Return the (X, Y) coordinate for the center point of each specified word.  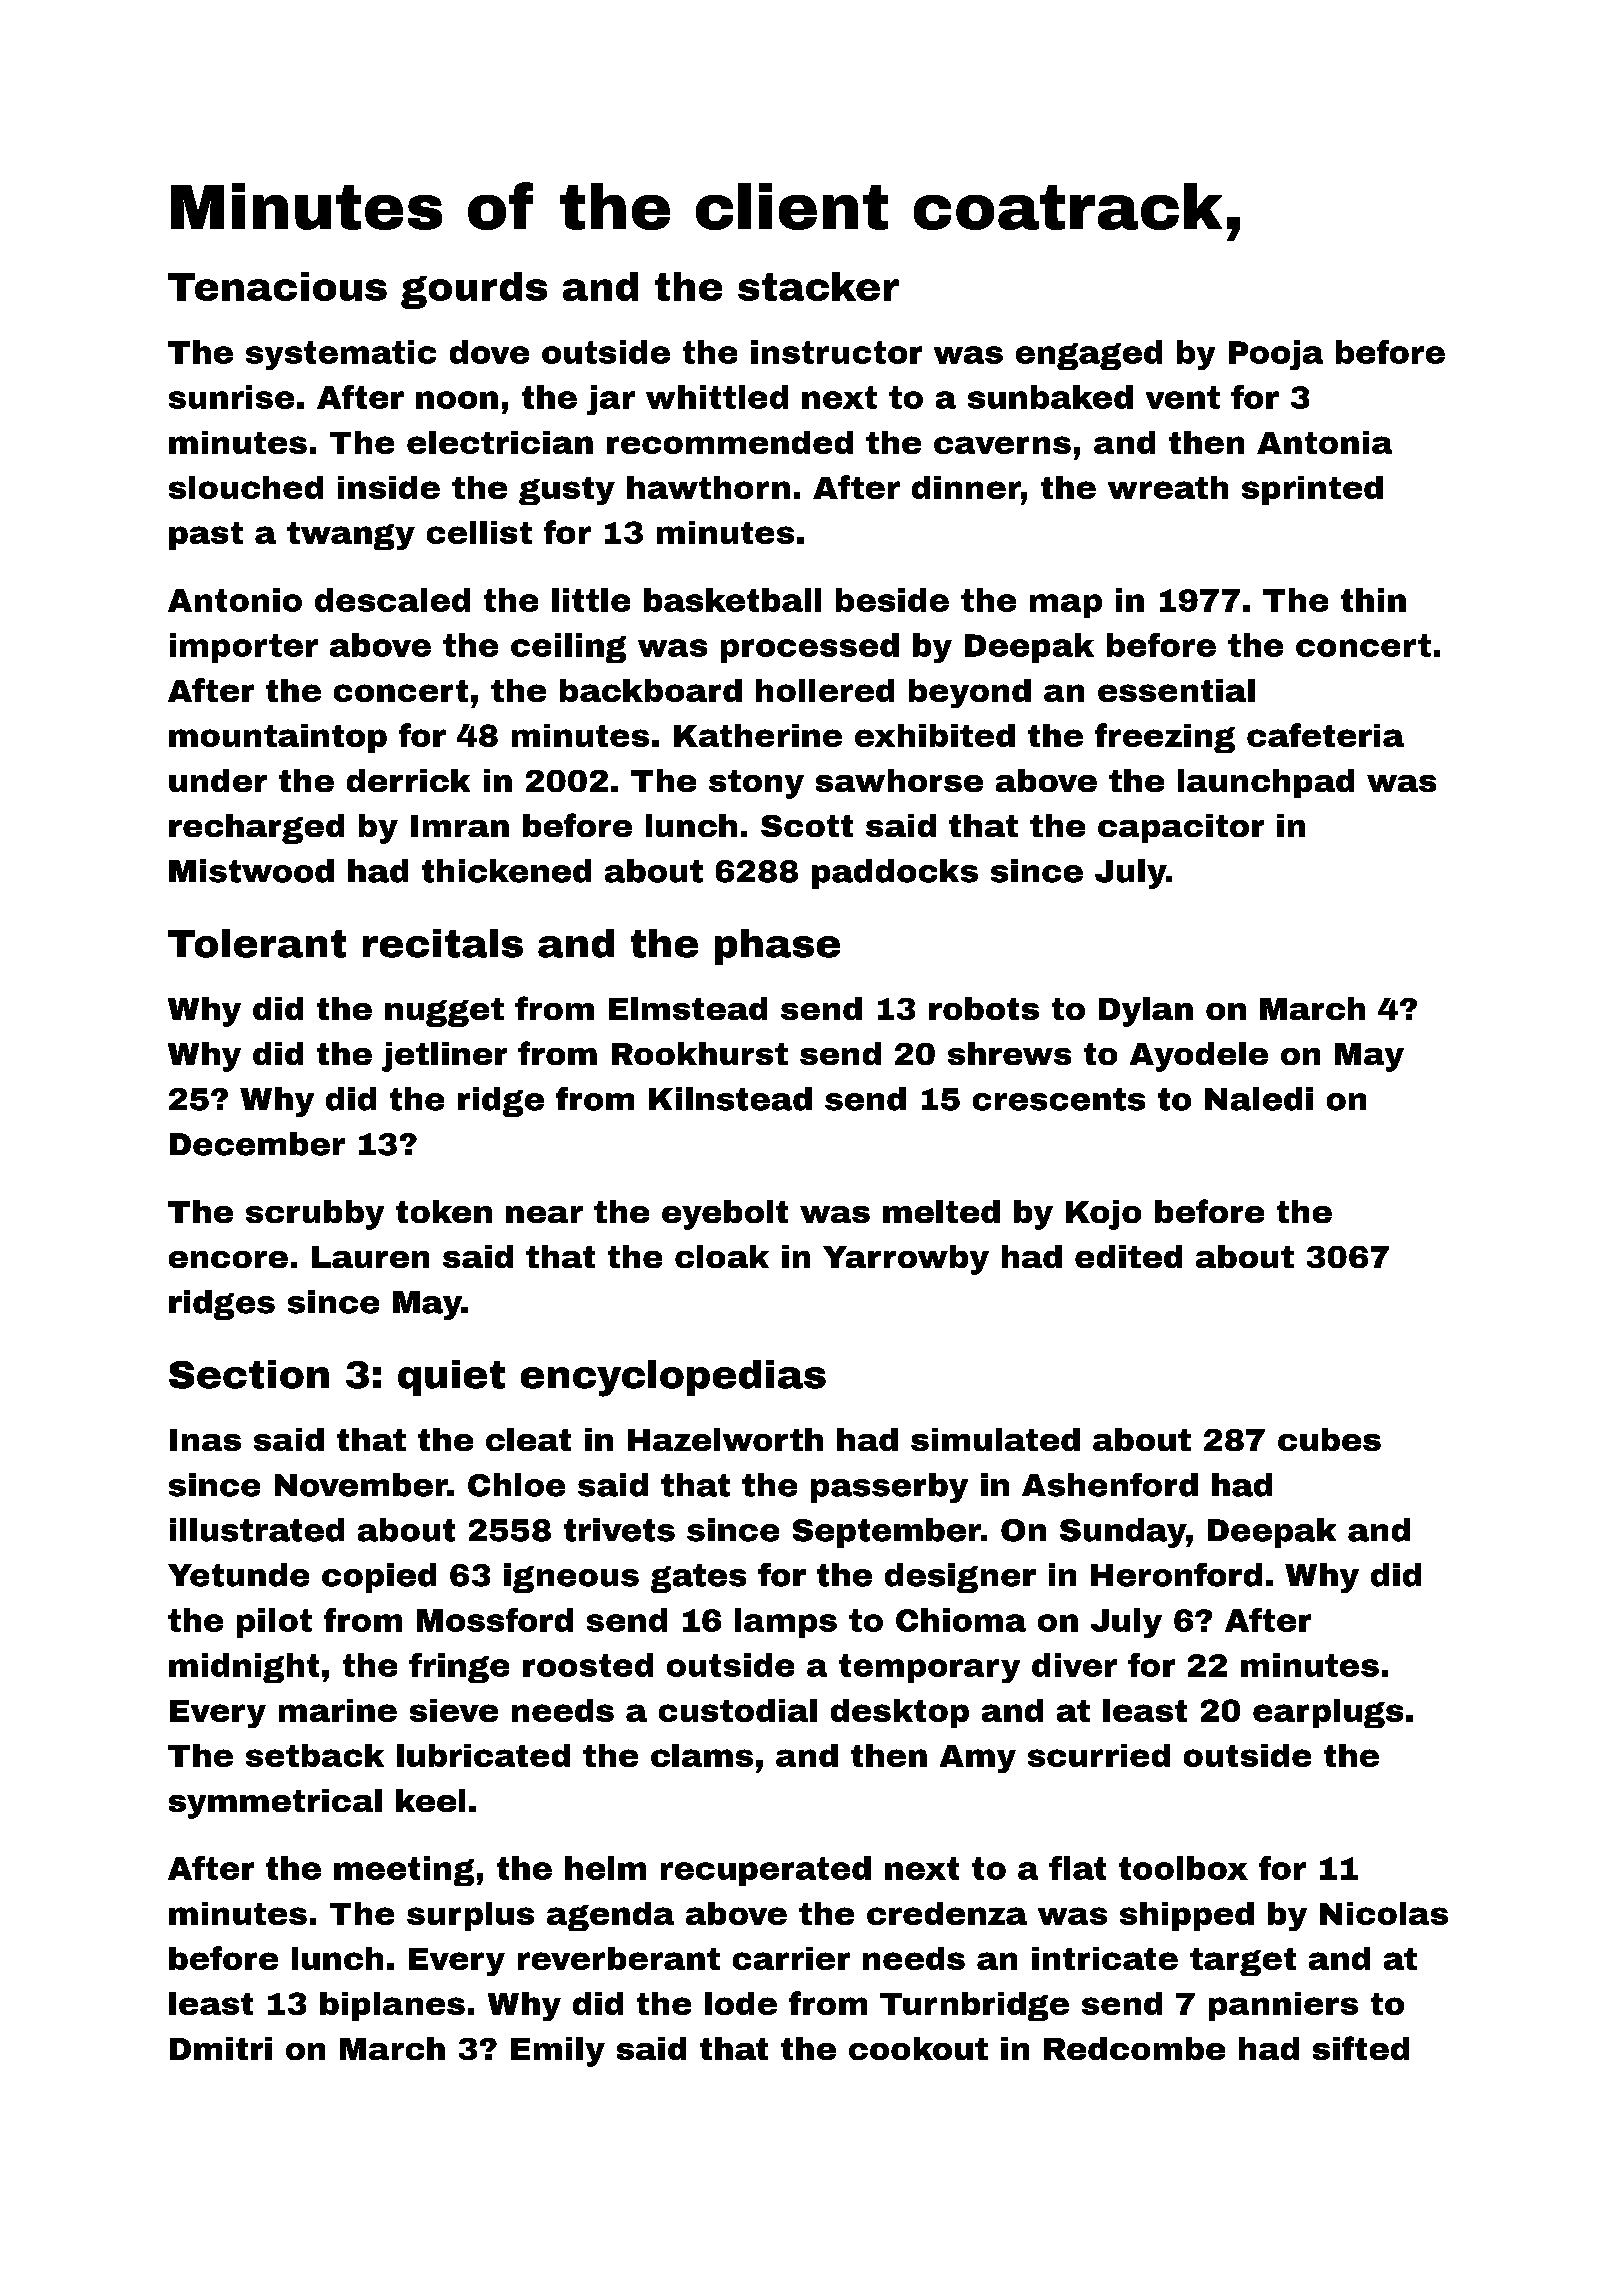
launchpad (1266, 783)
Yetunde (238, 1575)
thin (1373, 600)
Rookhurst (700, 1053)
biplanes (392, 2006)
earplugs (1328, 1713)
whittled (717, 397)
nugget (444, 1012)
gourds (474, 290)
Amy (978, 1759)
